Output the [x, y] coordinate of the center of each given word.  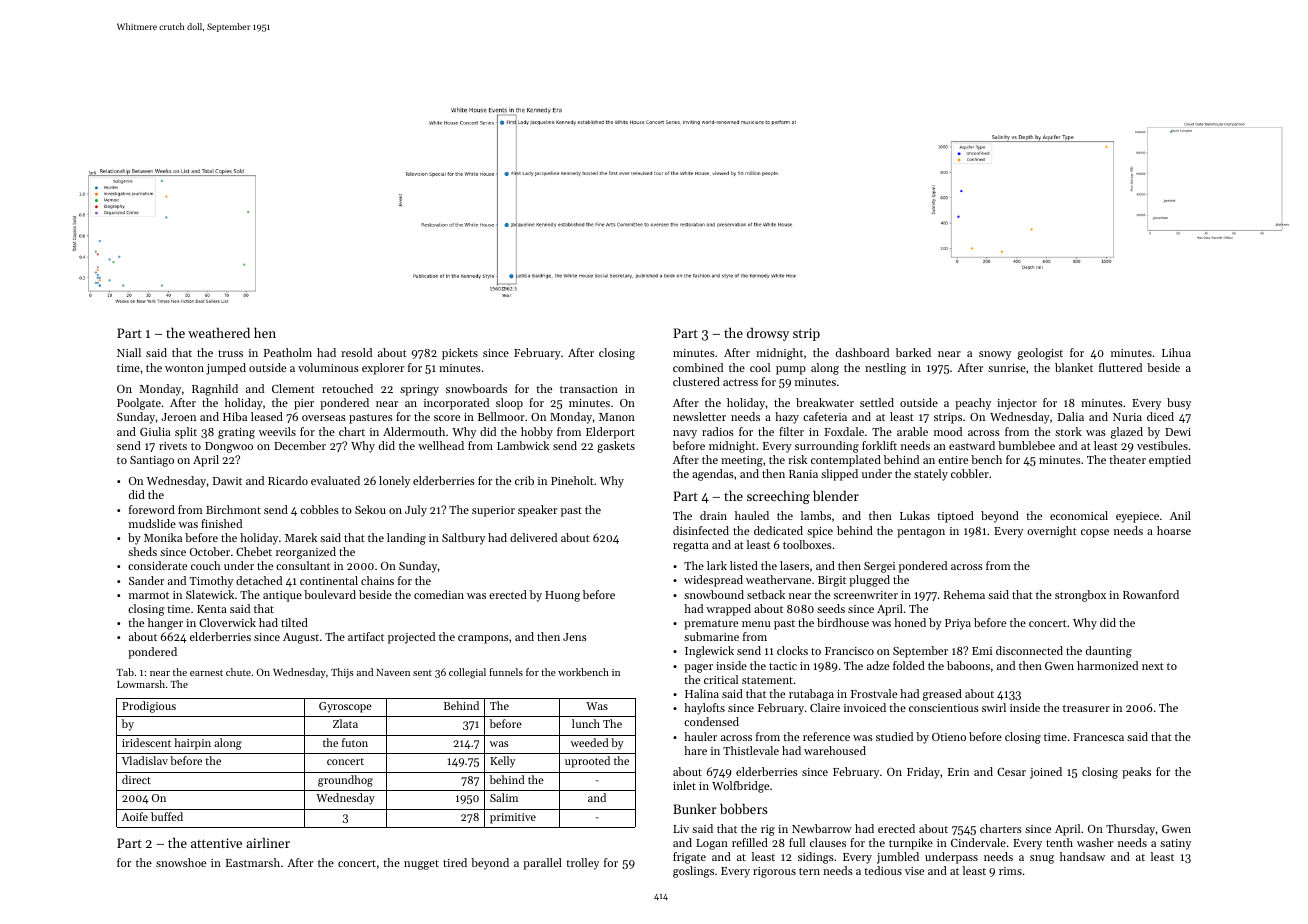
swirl [994, 707]
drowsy [768, 334]
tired [455, 862]
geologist [1040, 354]
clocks [792, 650]
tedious [883, 870]
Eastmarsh [253, 862]
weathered [219, 332]
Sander [146, 580]
